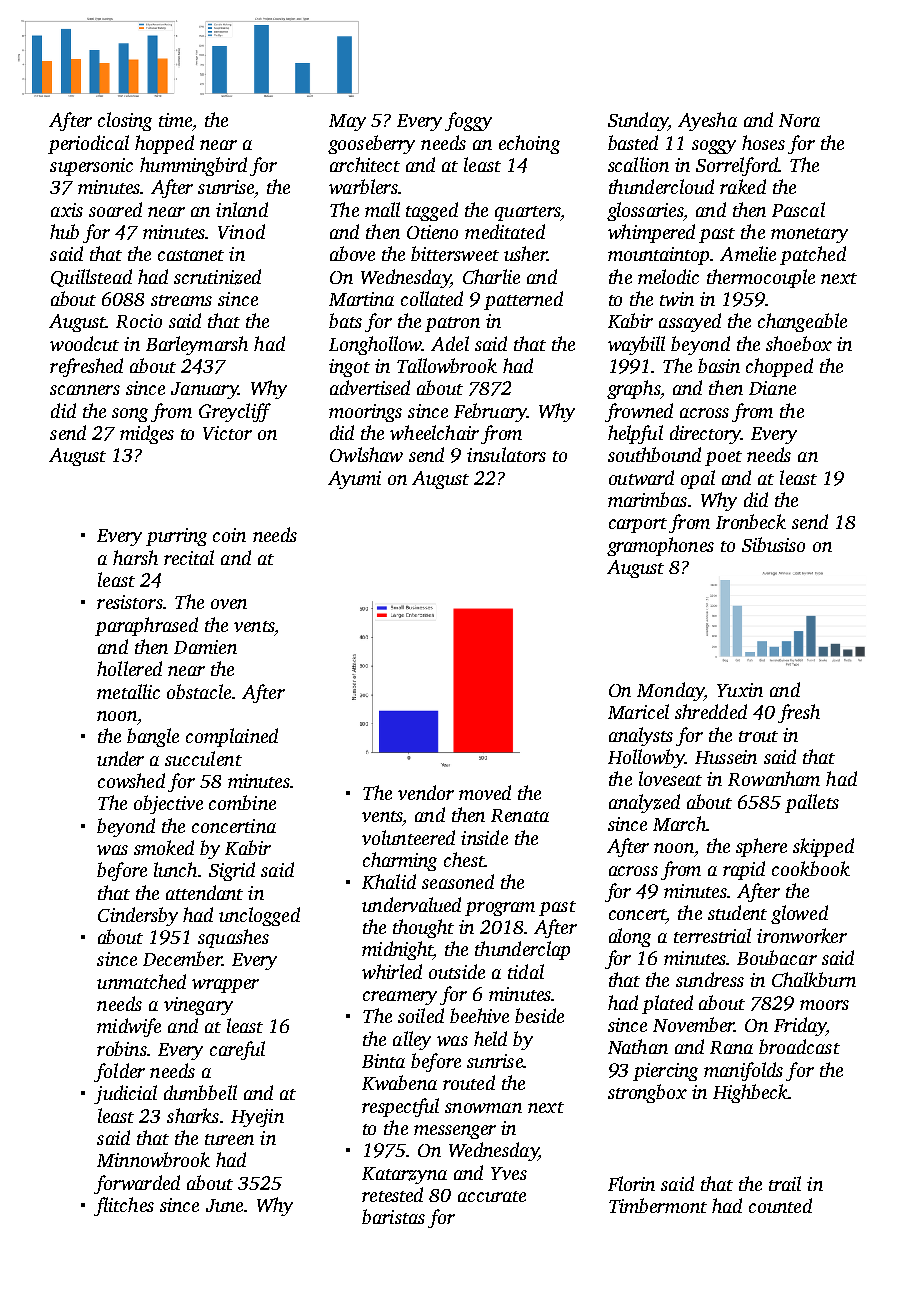 This image has height=1316, width=908. I want to click on accurate, so click(492, 1196).
